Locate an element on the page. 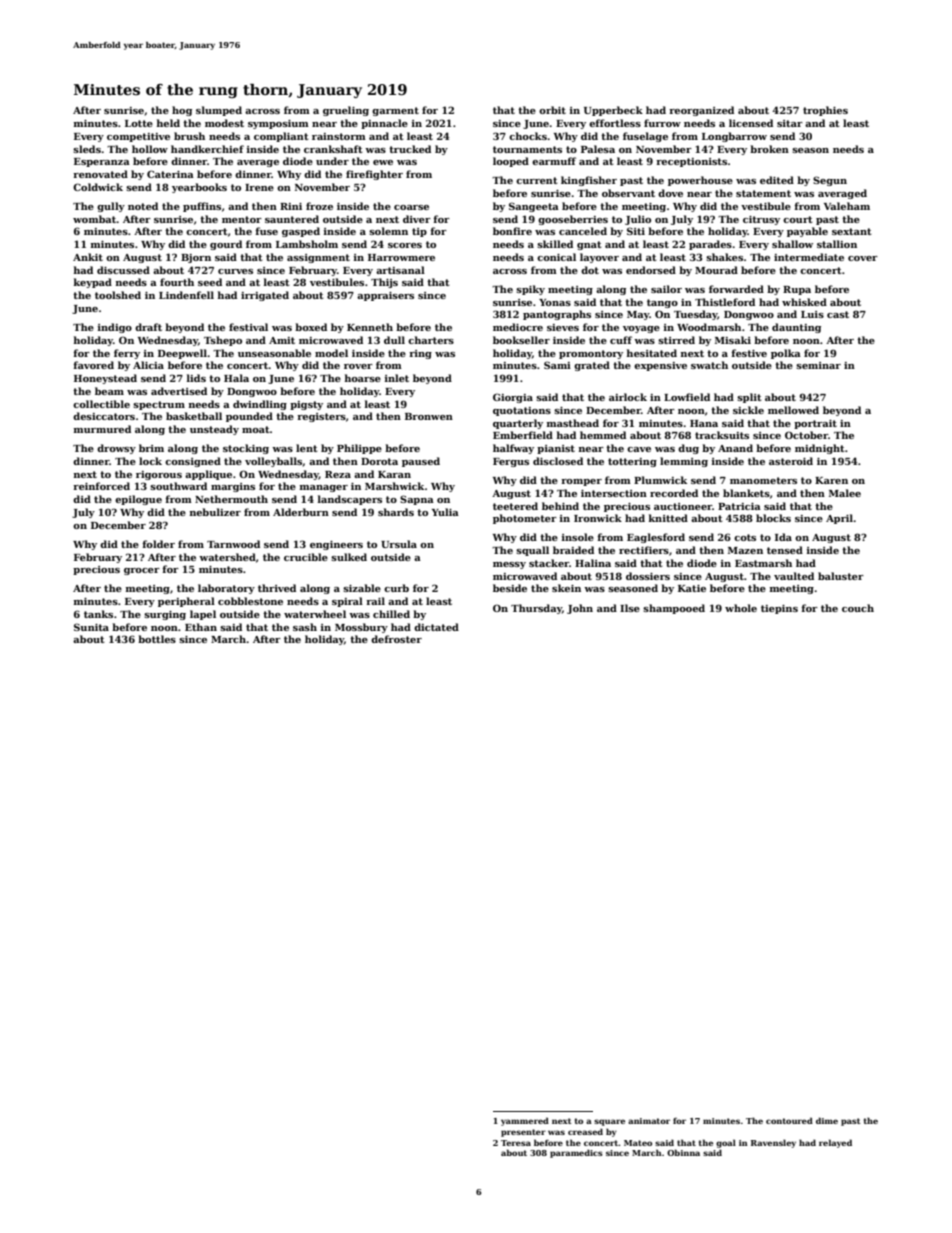 The image size is (952, 1233). dime is located at coordinates (827, 1120).
